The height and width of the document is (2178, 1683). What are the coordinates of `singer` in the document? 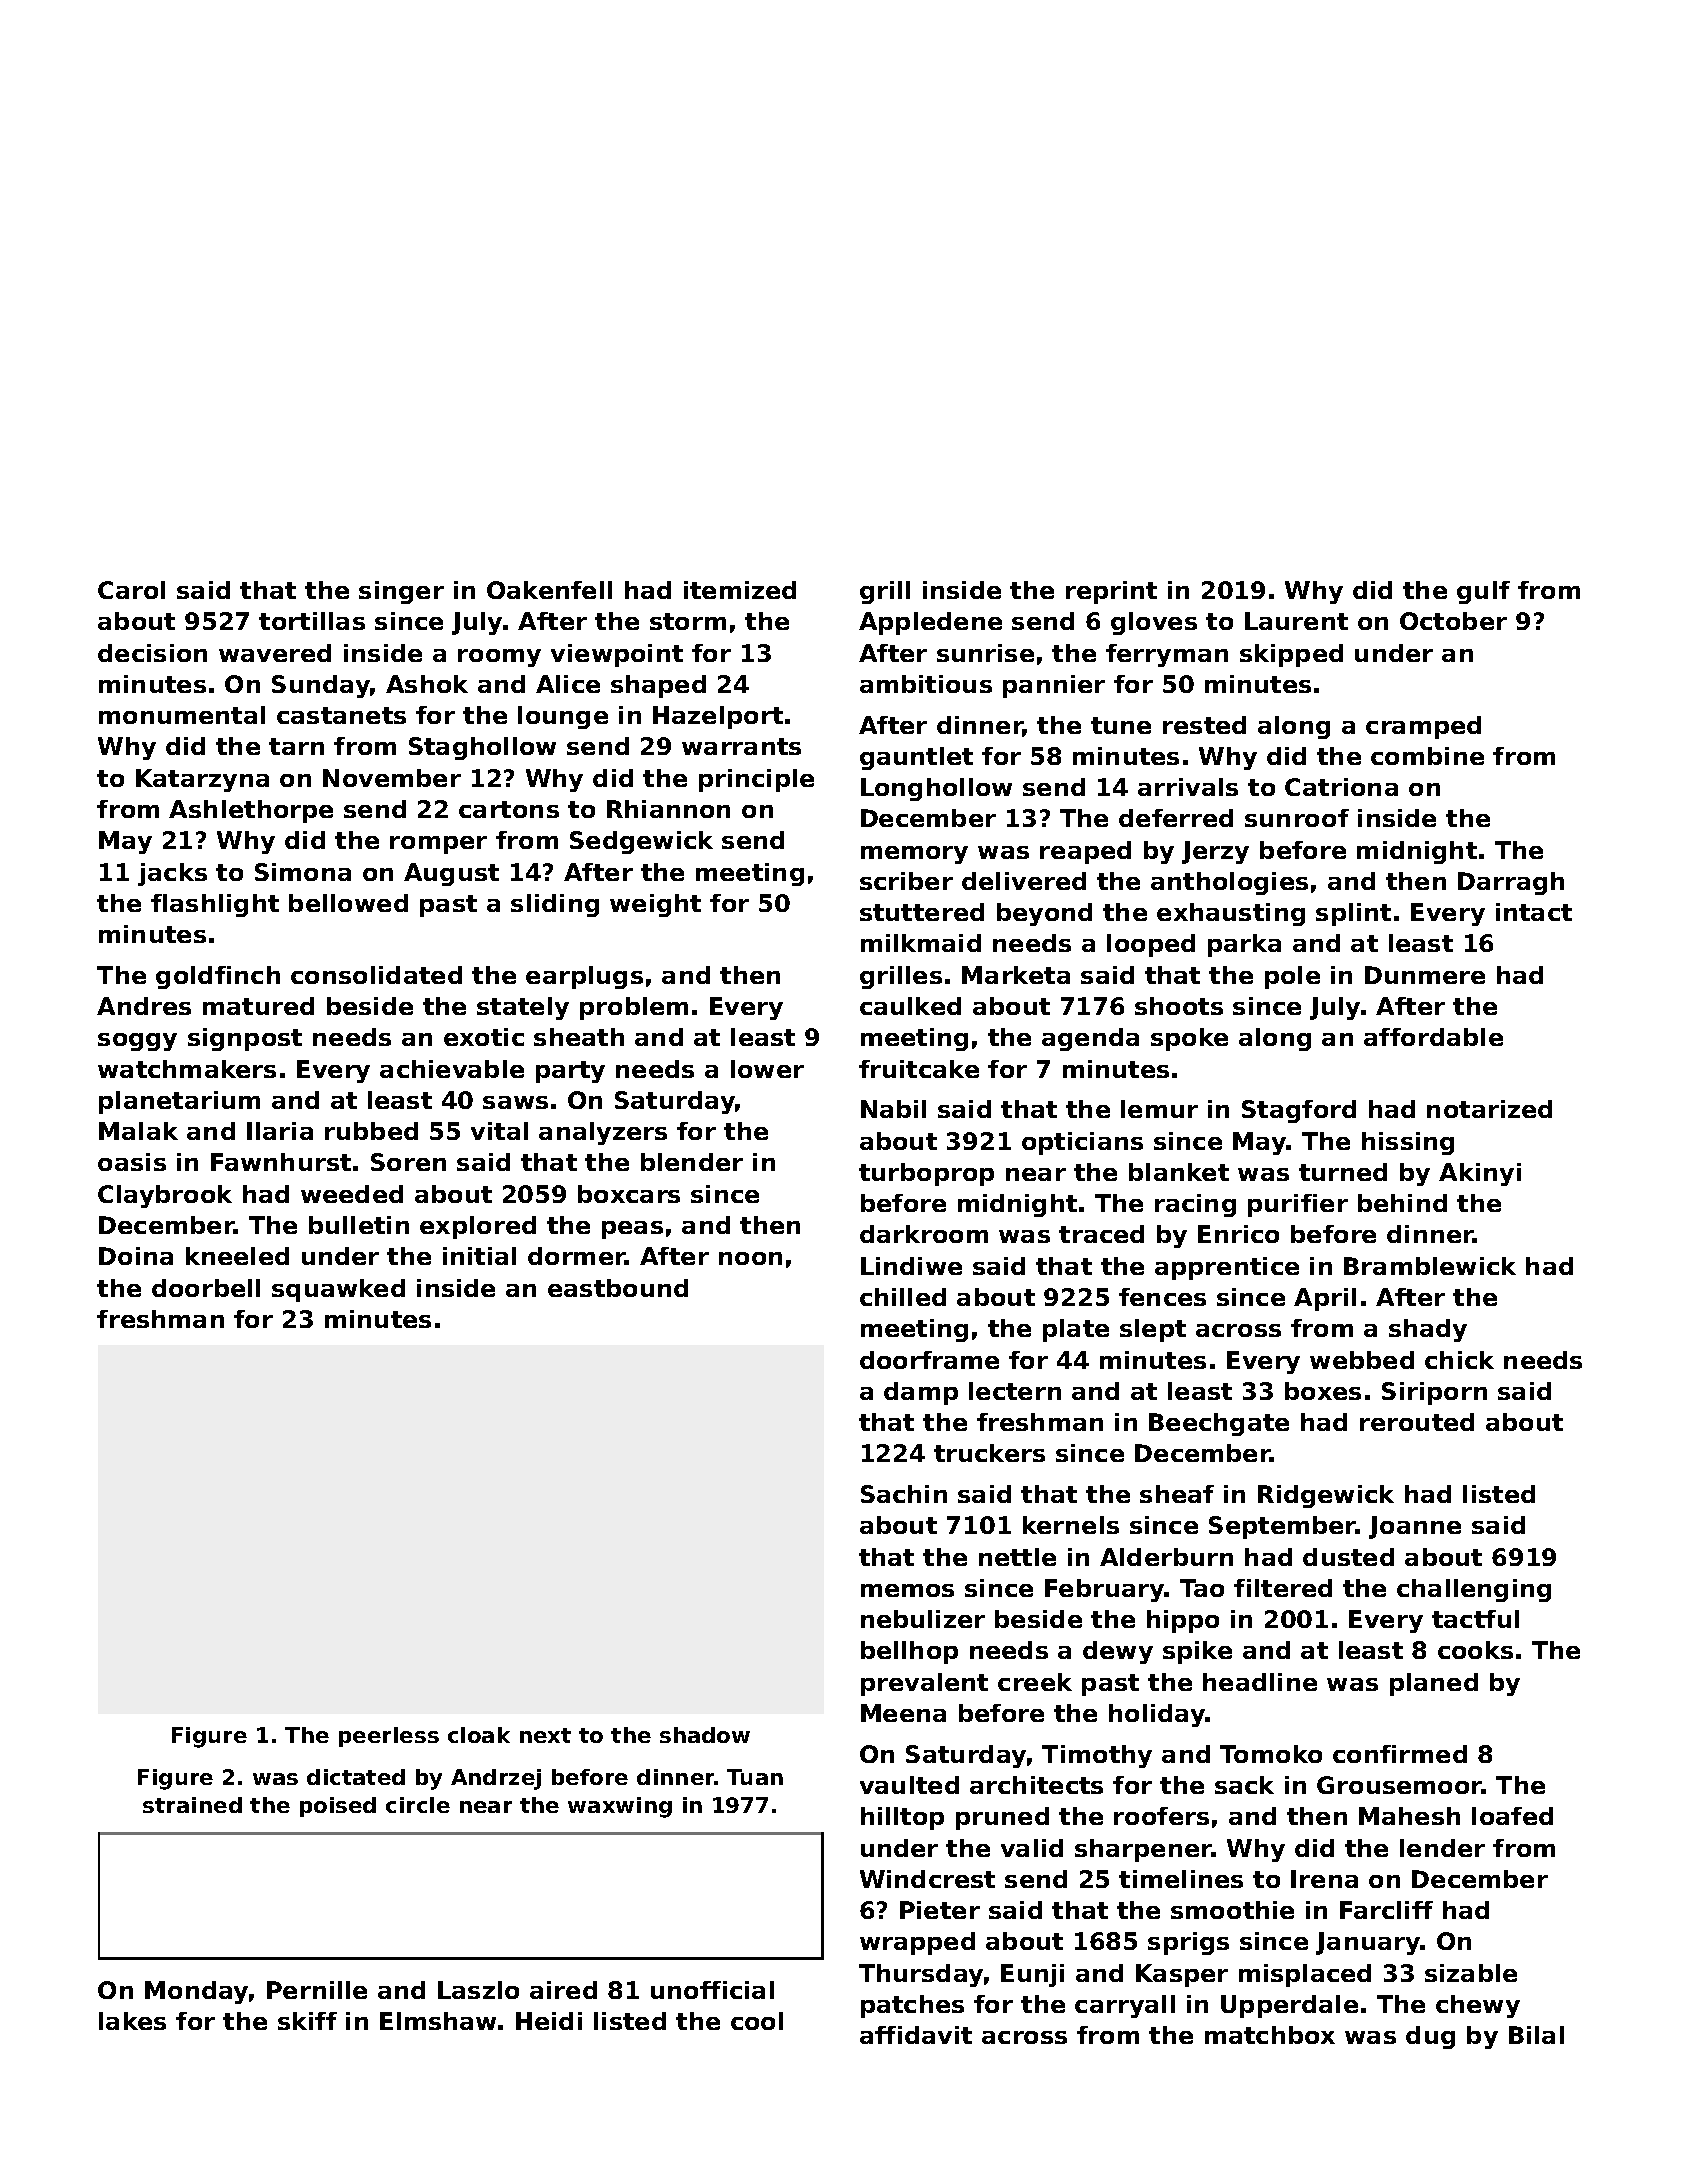 It's located at (401, 592).
